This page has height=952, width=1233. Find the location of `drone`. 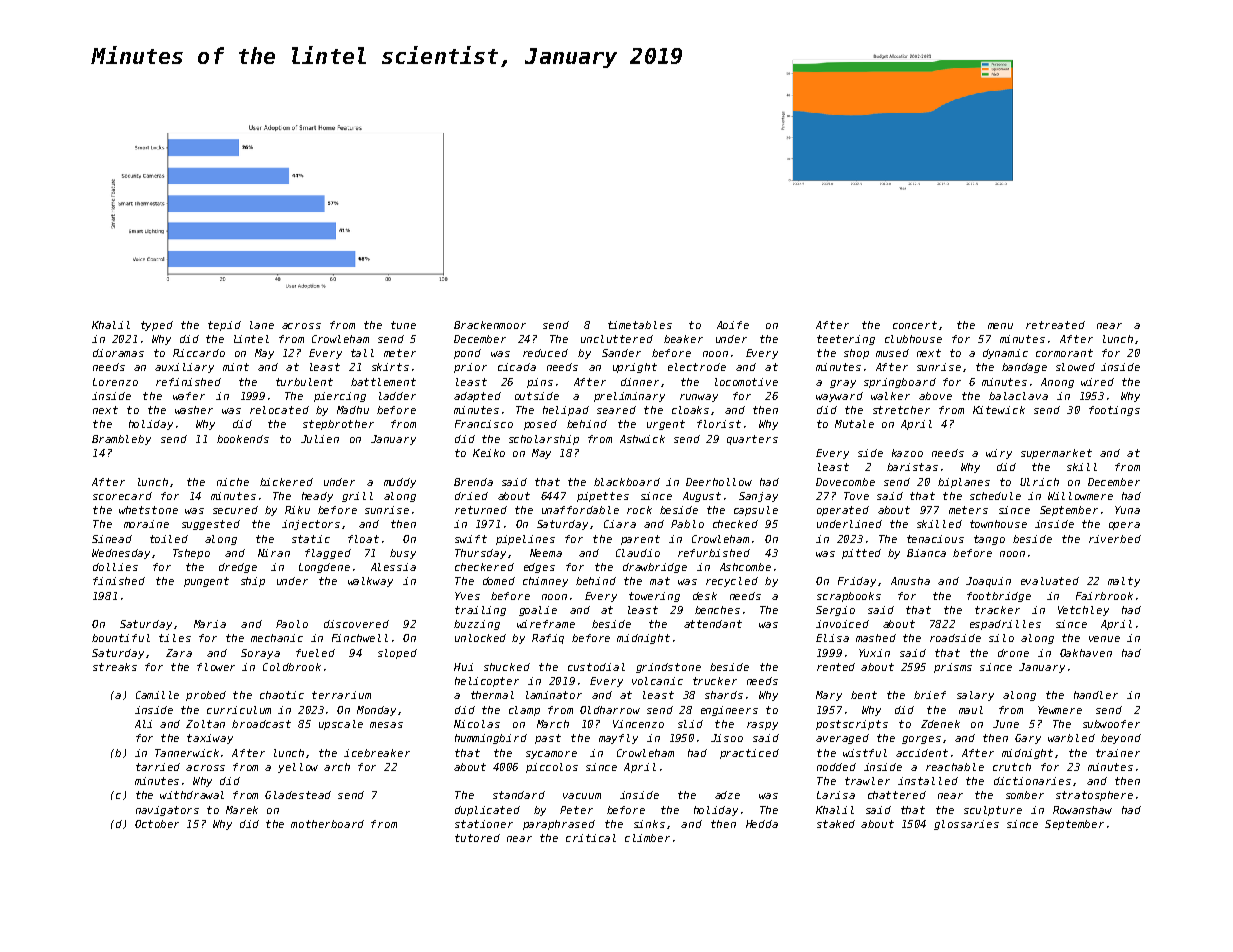

drone is located at coordinates (1013, 653).
